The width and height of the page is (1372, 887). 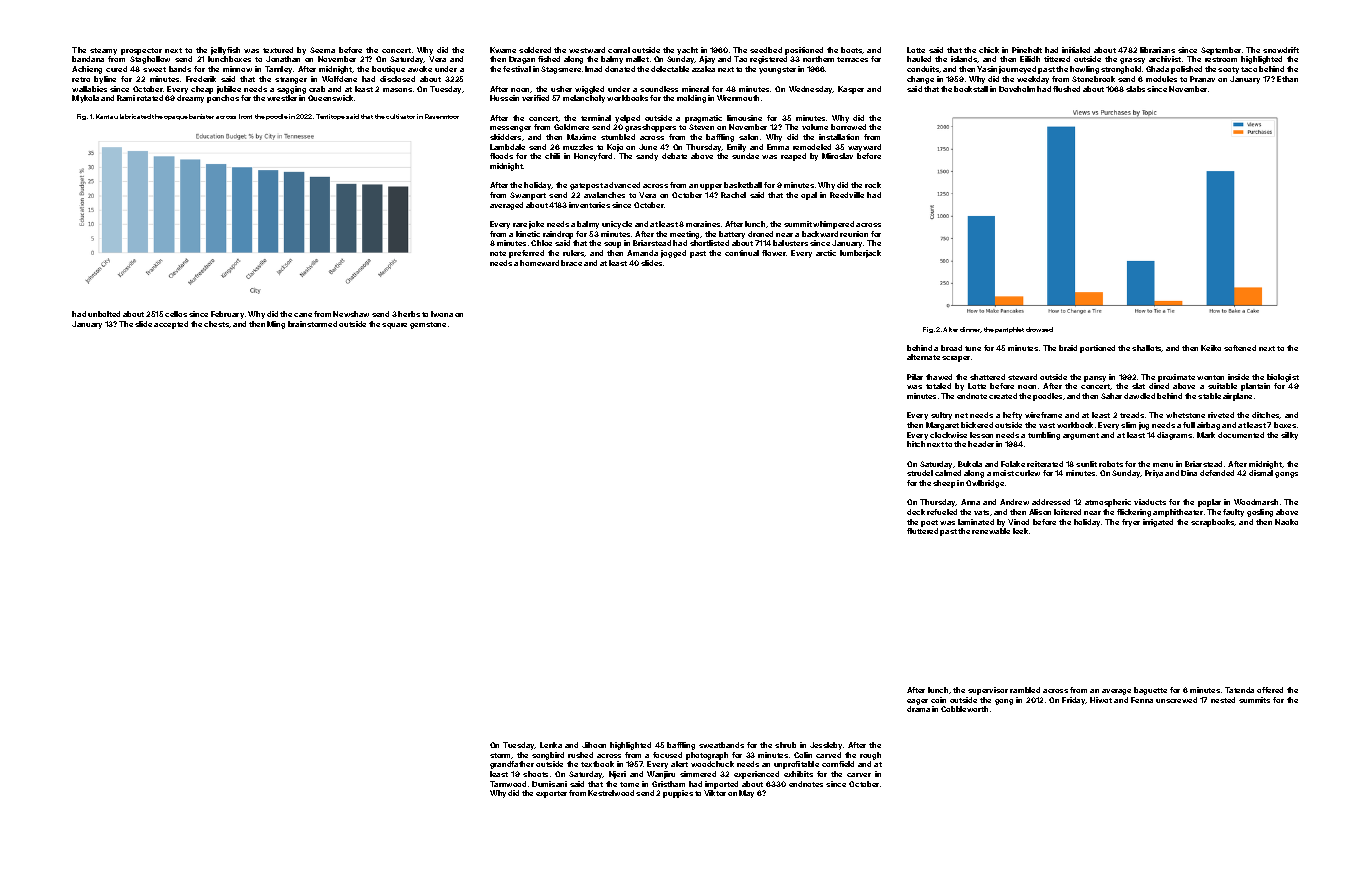 What do you see at coordinates (988, 691) in the page?
I see `supervisor` at bounding box center [988, 691].
